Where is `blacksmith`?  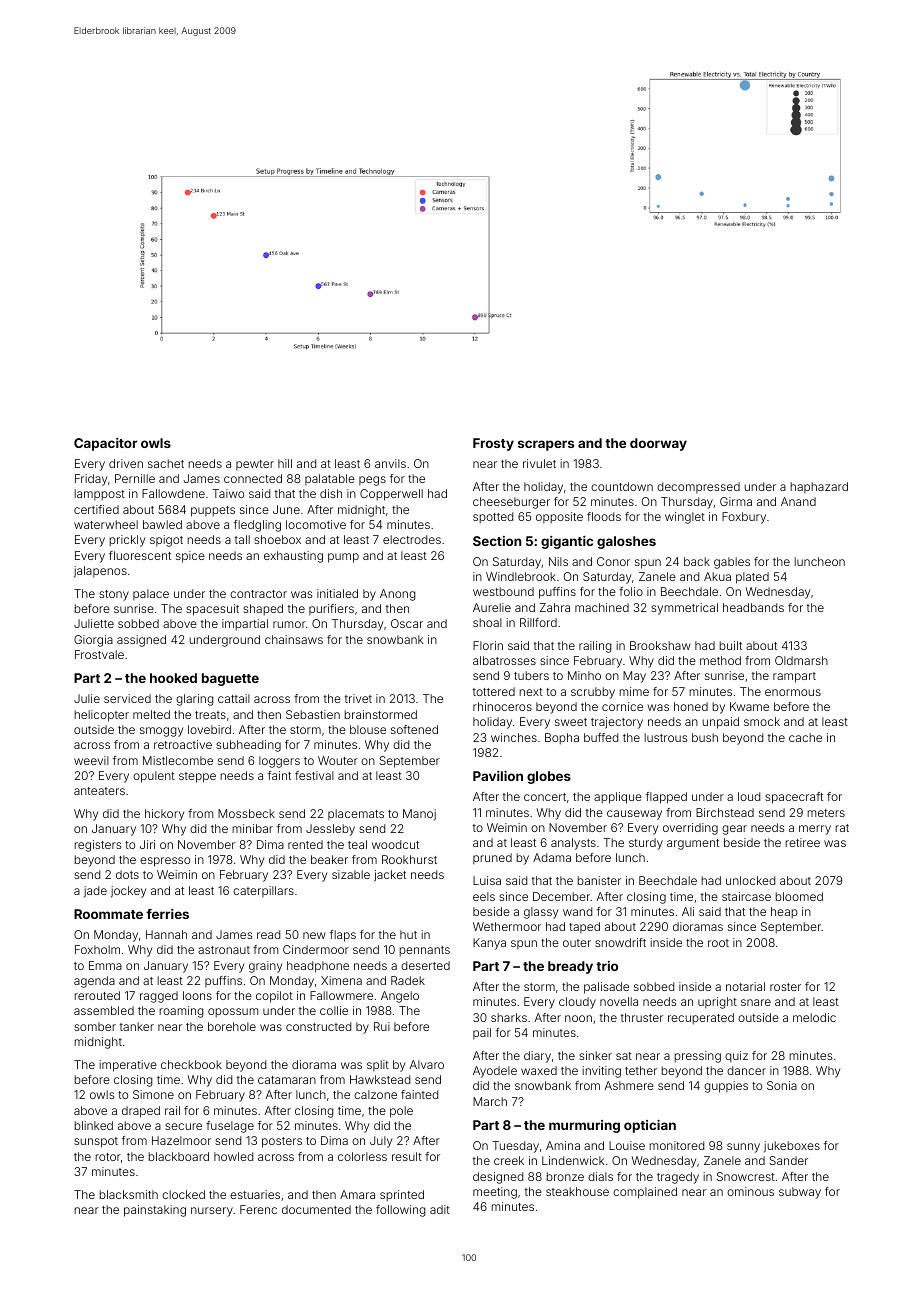 blacksmith is located at coordinates (128, 1194).
